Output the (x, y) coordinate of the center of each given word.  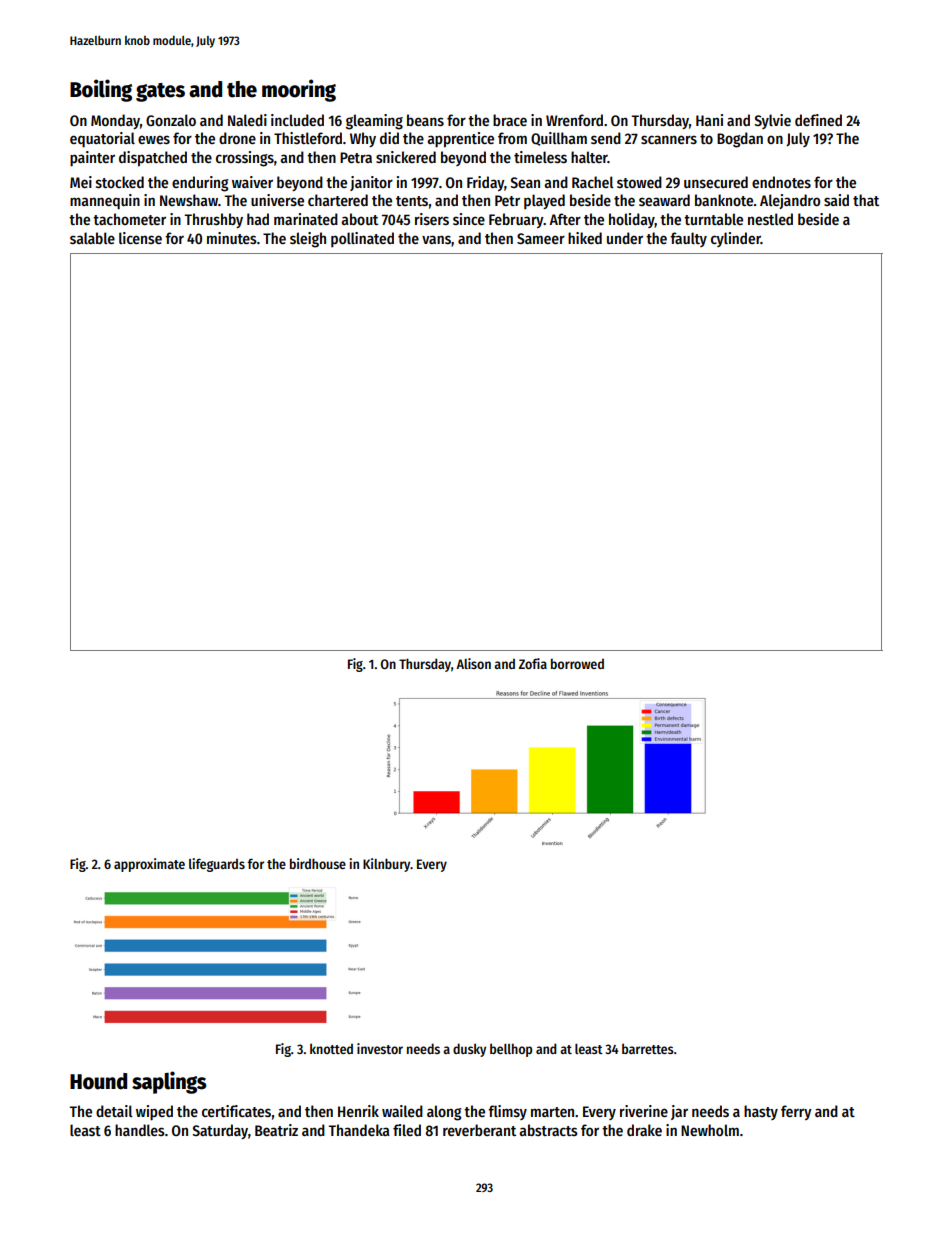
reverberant (479, 1130)
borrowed (577, 663)
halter (589, 157)
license (140, 238)
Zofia (533, 663)
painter (92, 159)
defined (818, 120)
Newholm (710, 1130)
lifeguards (217, 865)
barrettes (648, 1048)
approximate (149, 865)
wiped (154, 1113)
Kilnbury (387, 865)
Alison (473, 663)
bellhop (511, 1050)
